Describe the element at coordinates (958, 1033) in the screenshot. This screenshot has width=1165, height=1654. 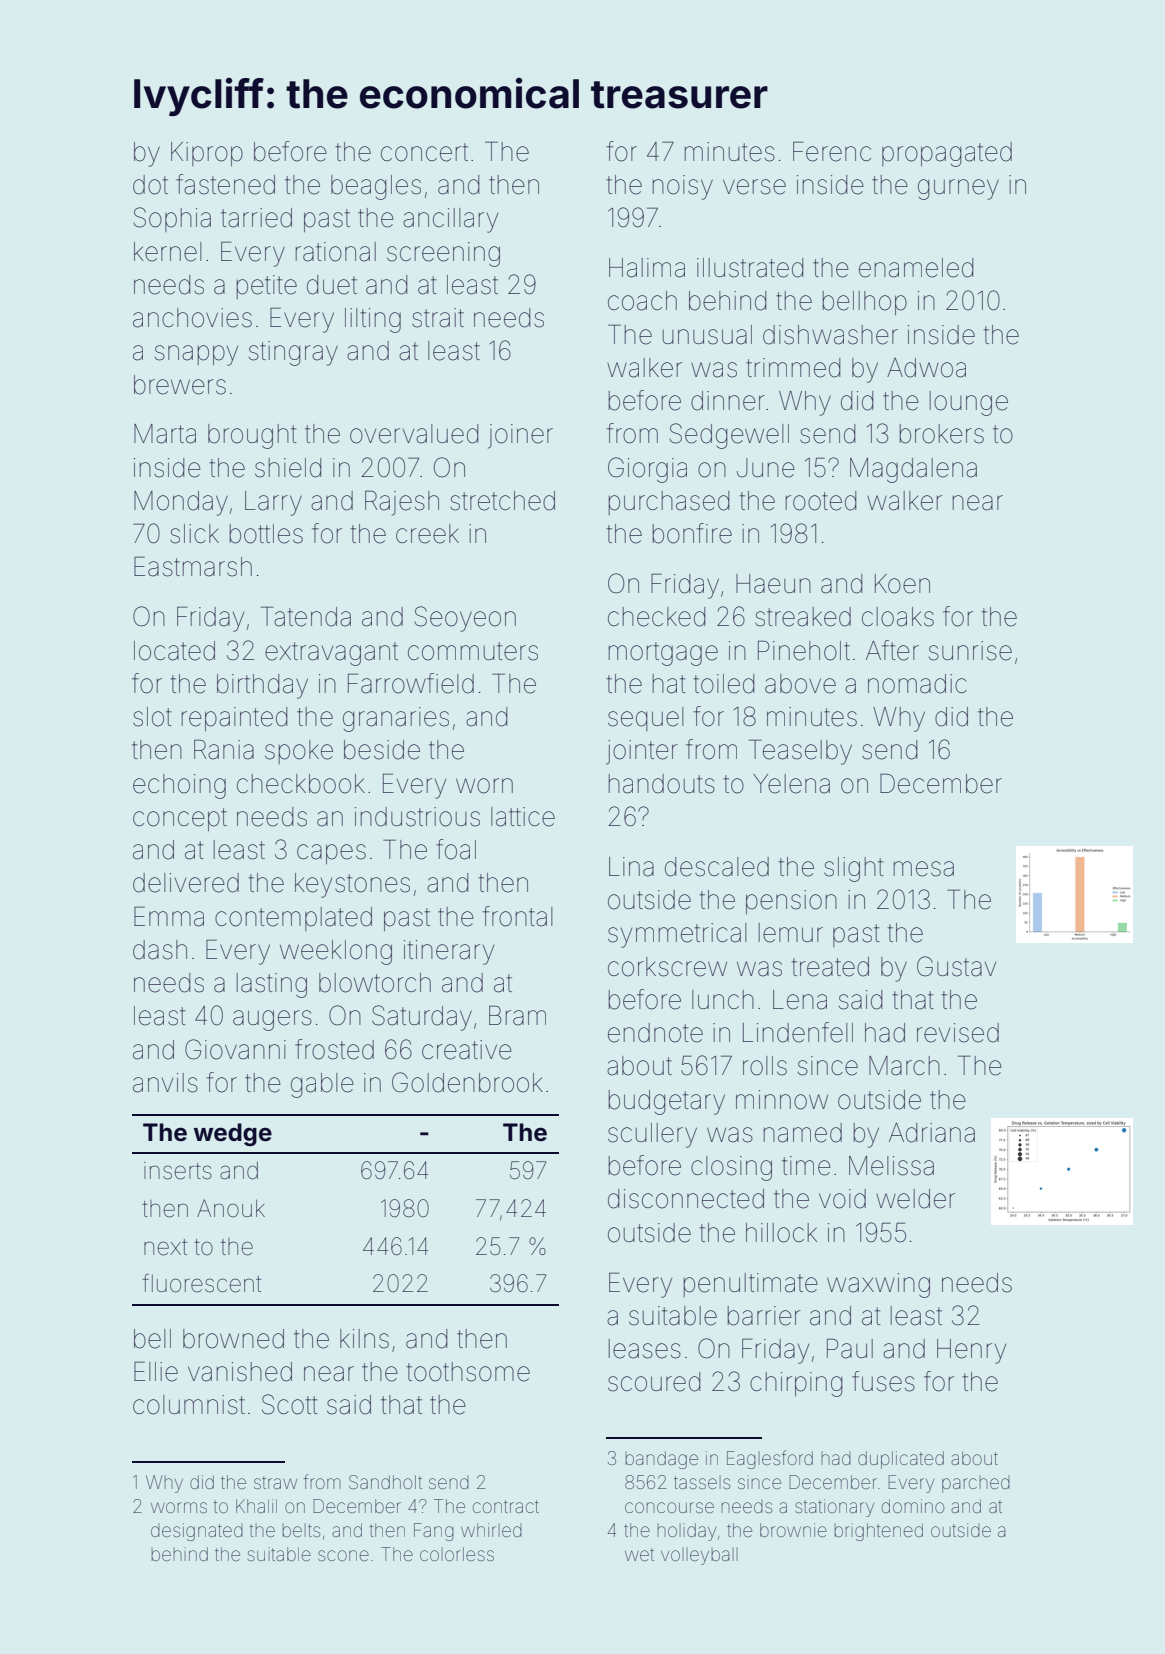
I see `revised` at that location.
